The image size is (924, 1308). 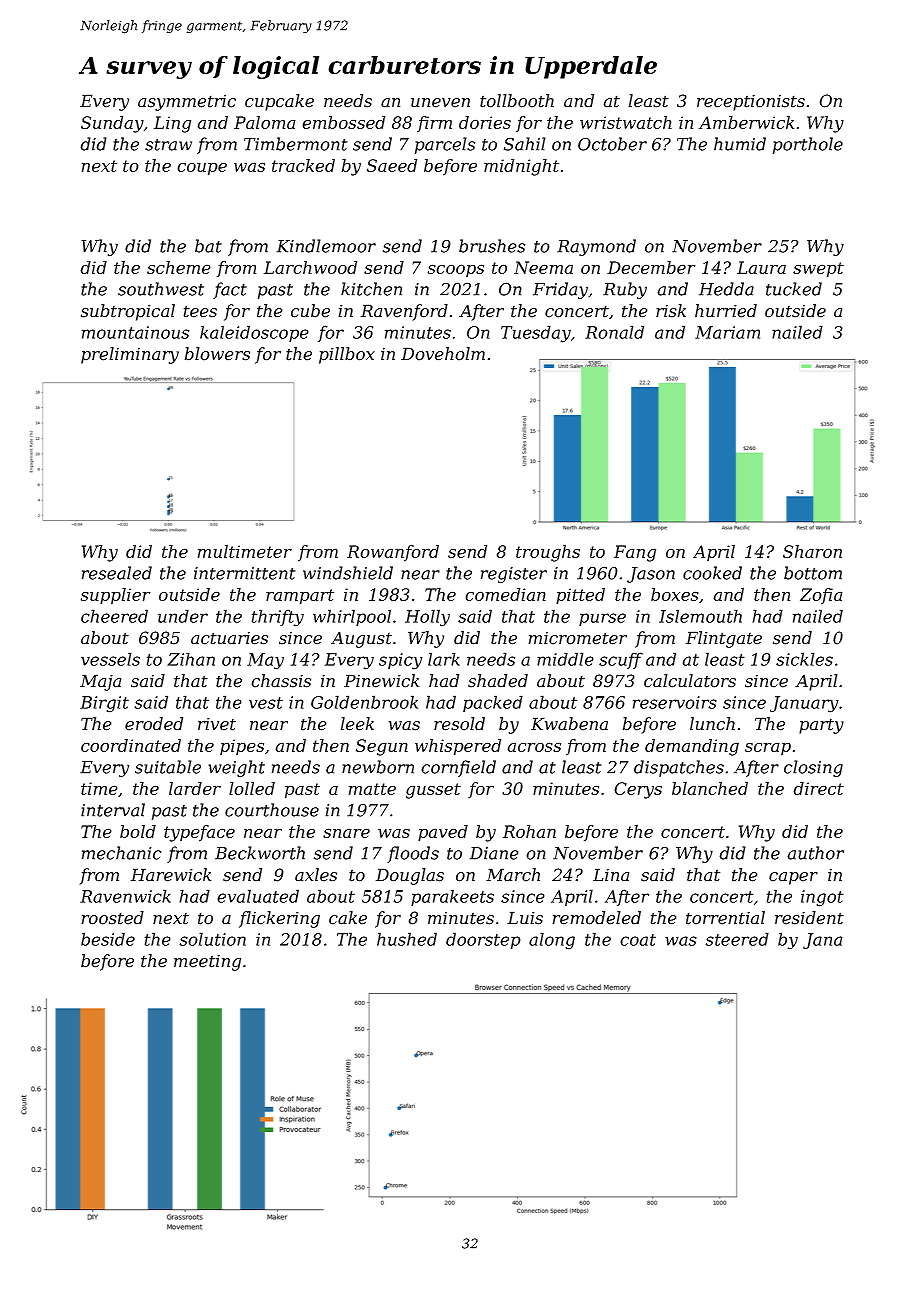 I want to click on tollbooth, so click(x=517, y=101).
